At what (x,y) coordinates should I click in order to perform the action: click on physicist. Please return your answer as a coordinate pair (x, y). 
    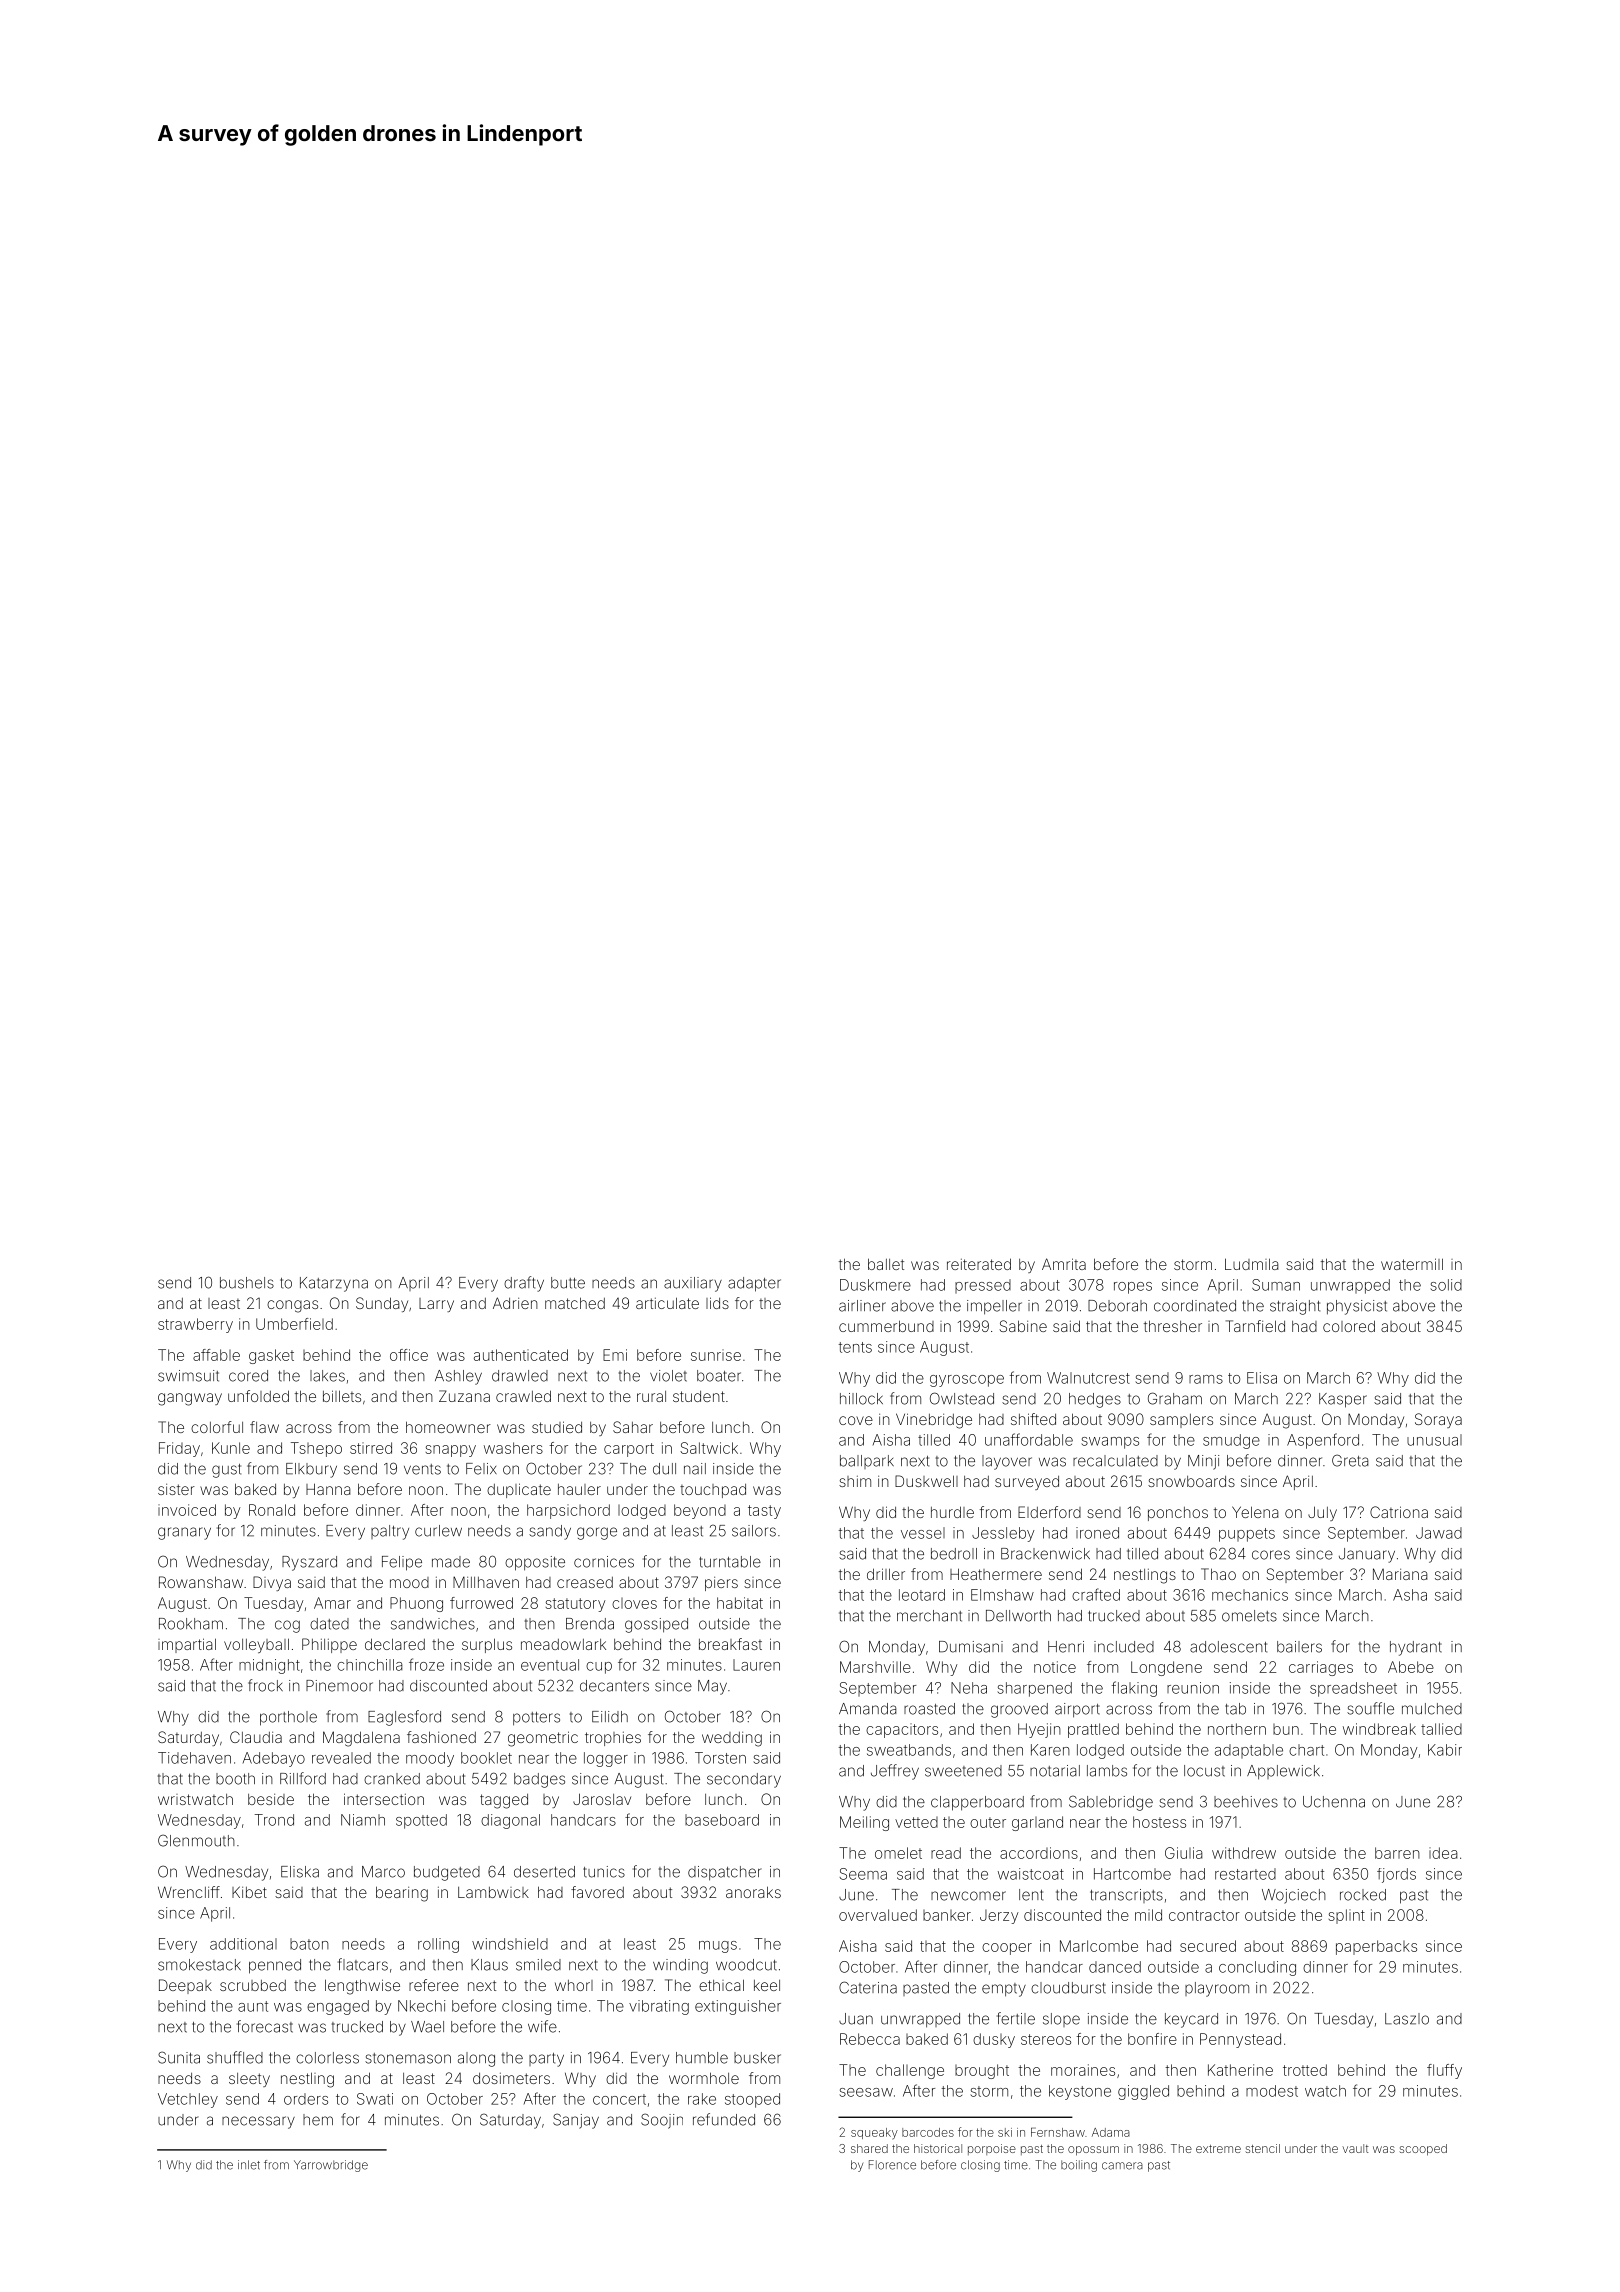
    Looking at the image, I should click on (1357, 1307).
